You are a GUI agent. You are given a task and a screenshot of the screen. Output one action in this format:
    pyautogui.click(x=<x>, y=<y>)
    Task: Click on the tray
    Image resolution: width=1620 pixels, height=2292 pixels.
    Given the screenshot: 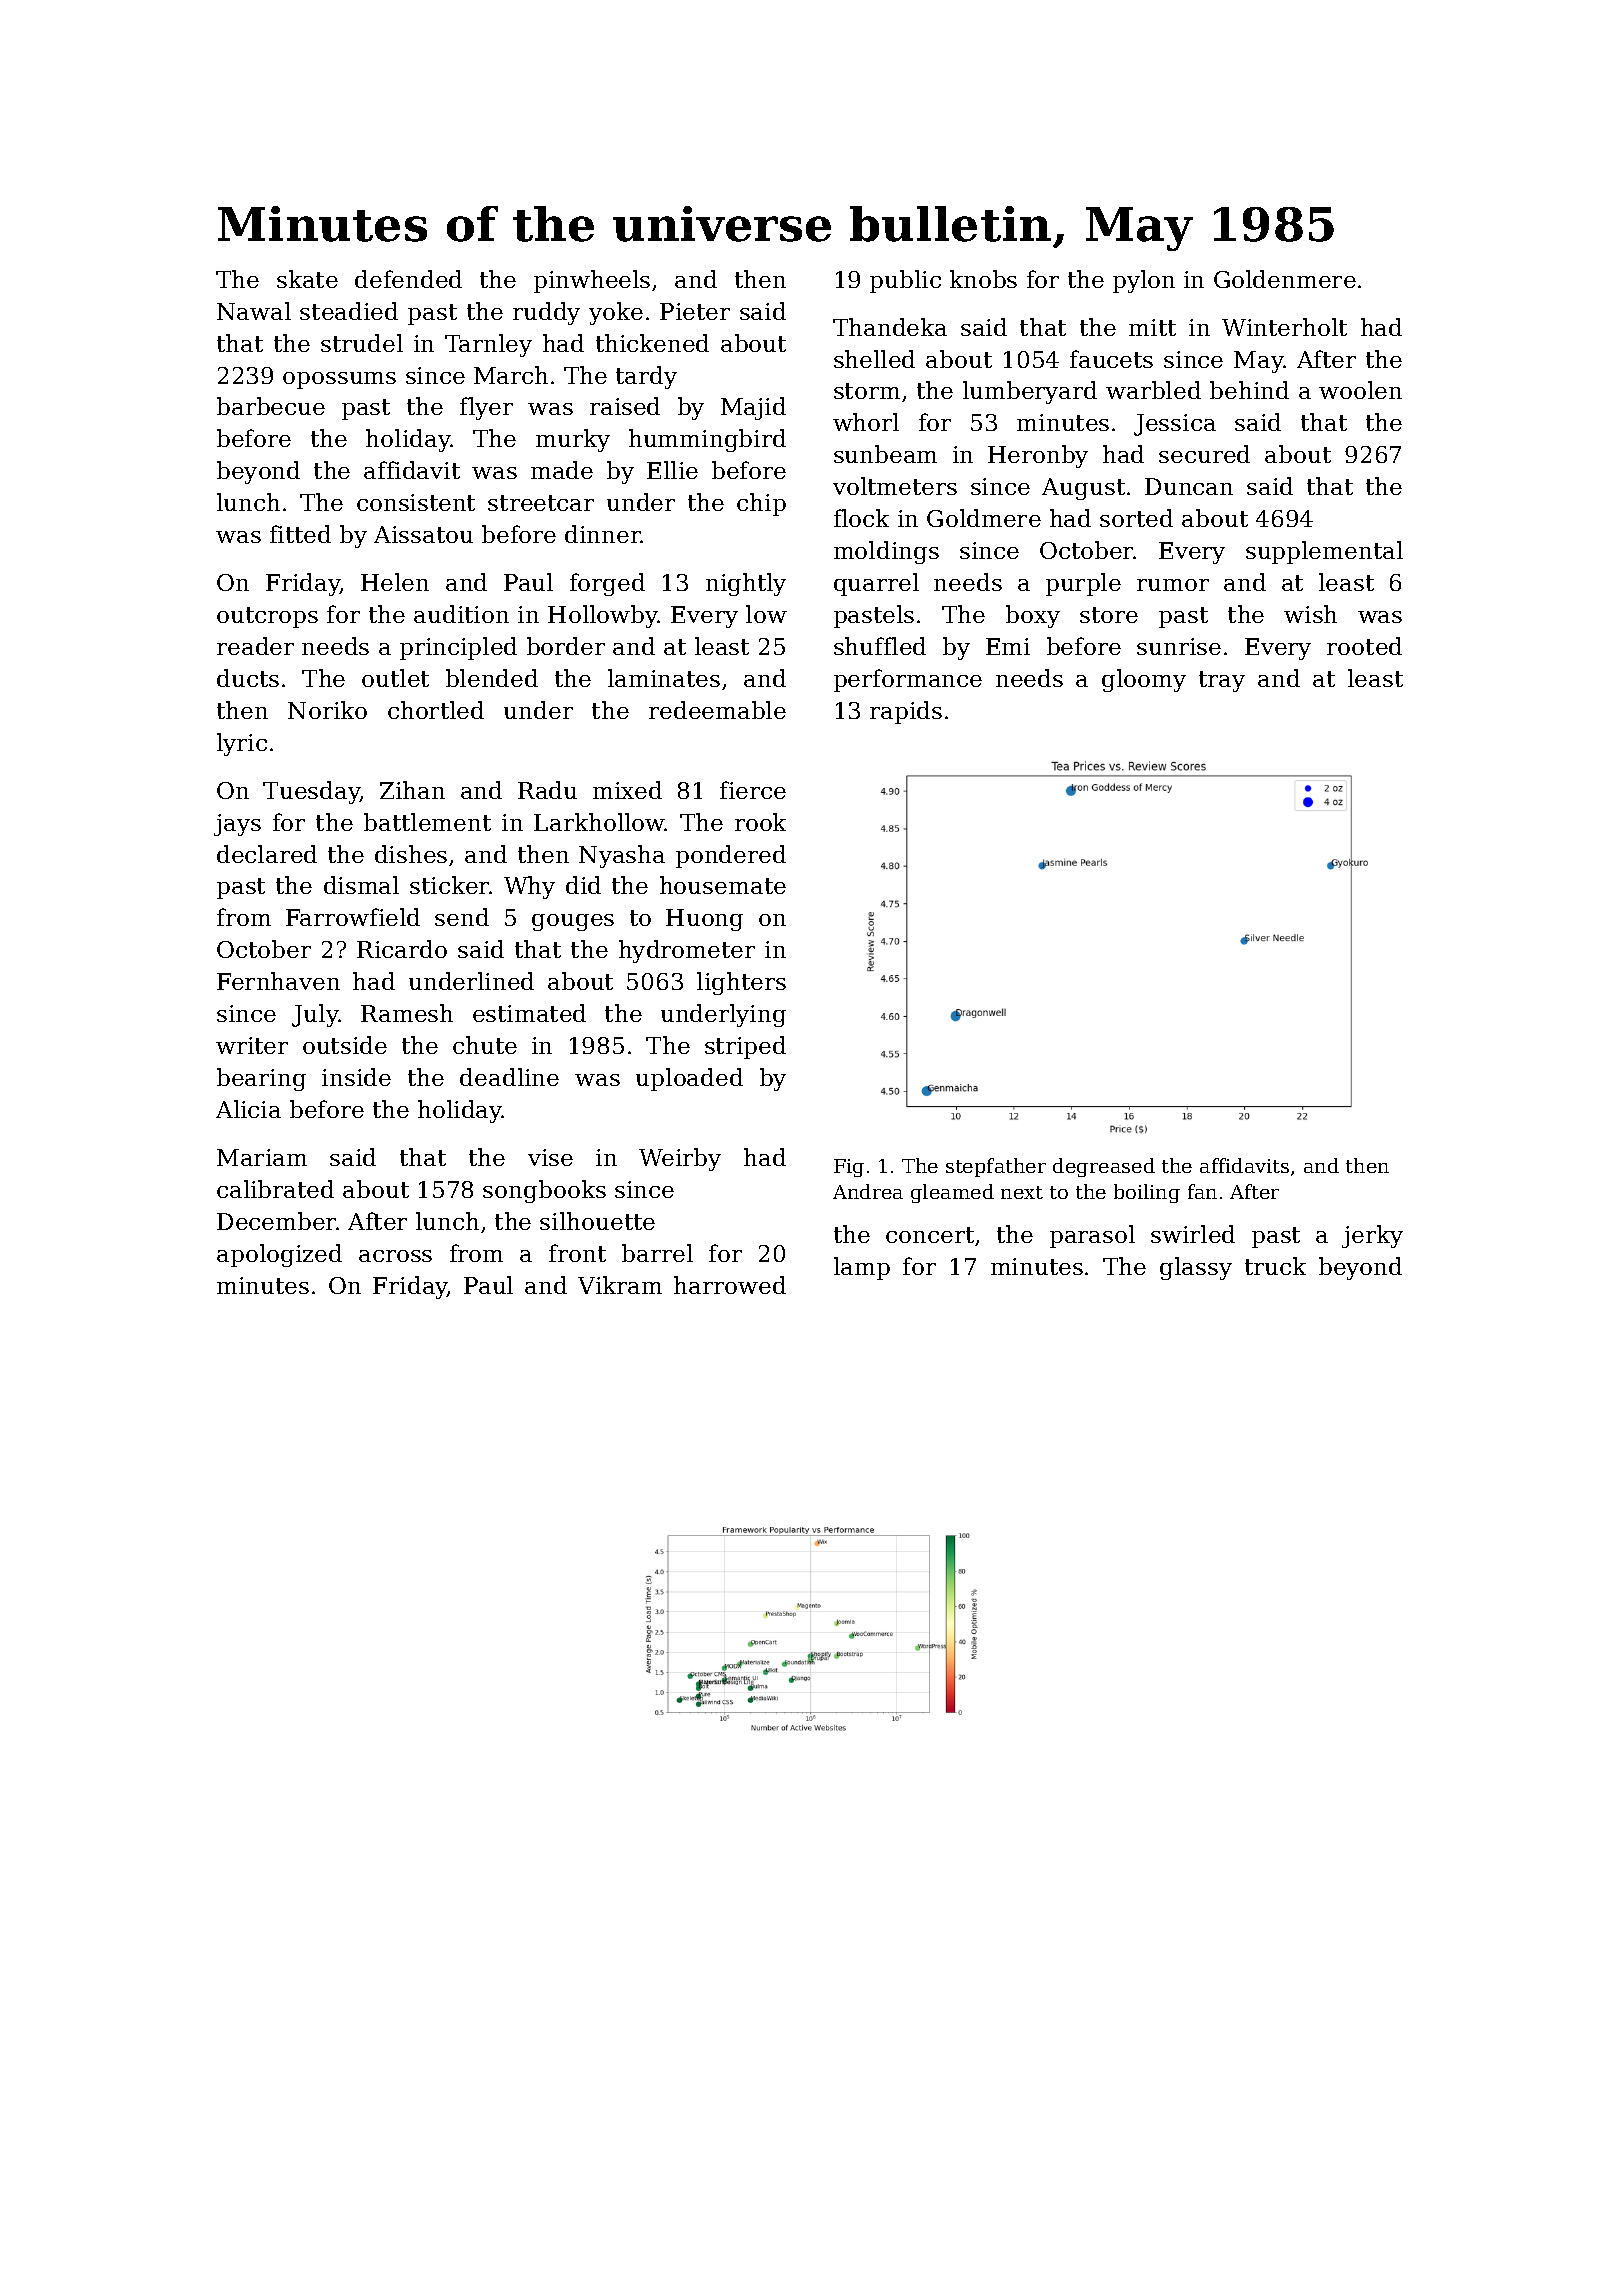 What is the action you would take?
    pyautogui.click(x=1222, y=681)
